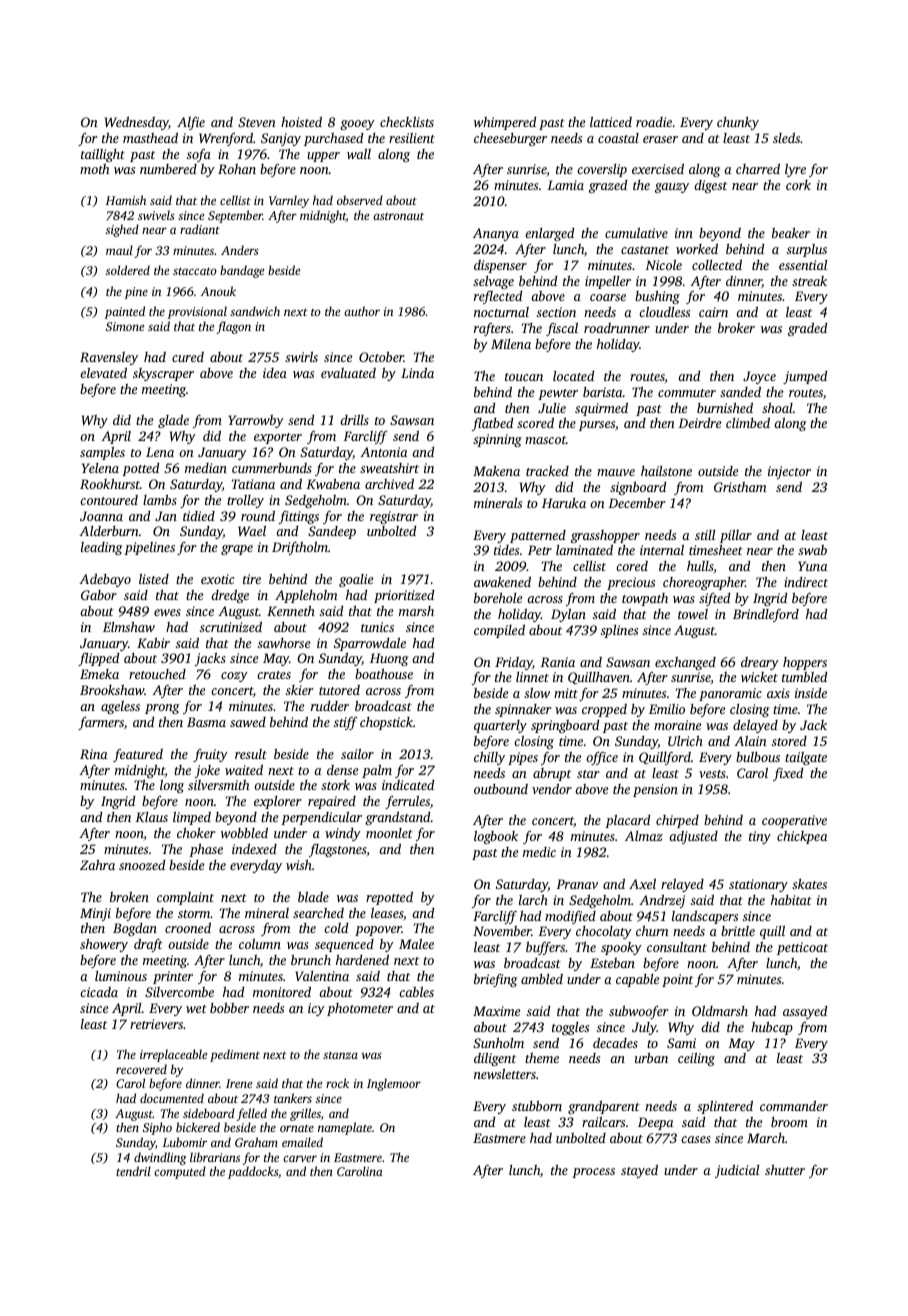 This image has width=908, height=1316. I want to click on Linda, so click(417, 373).
